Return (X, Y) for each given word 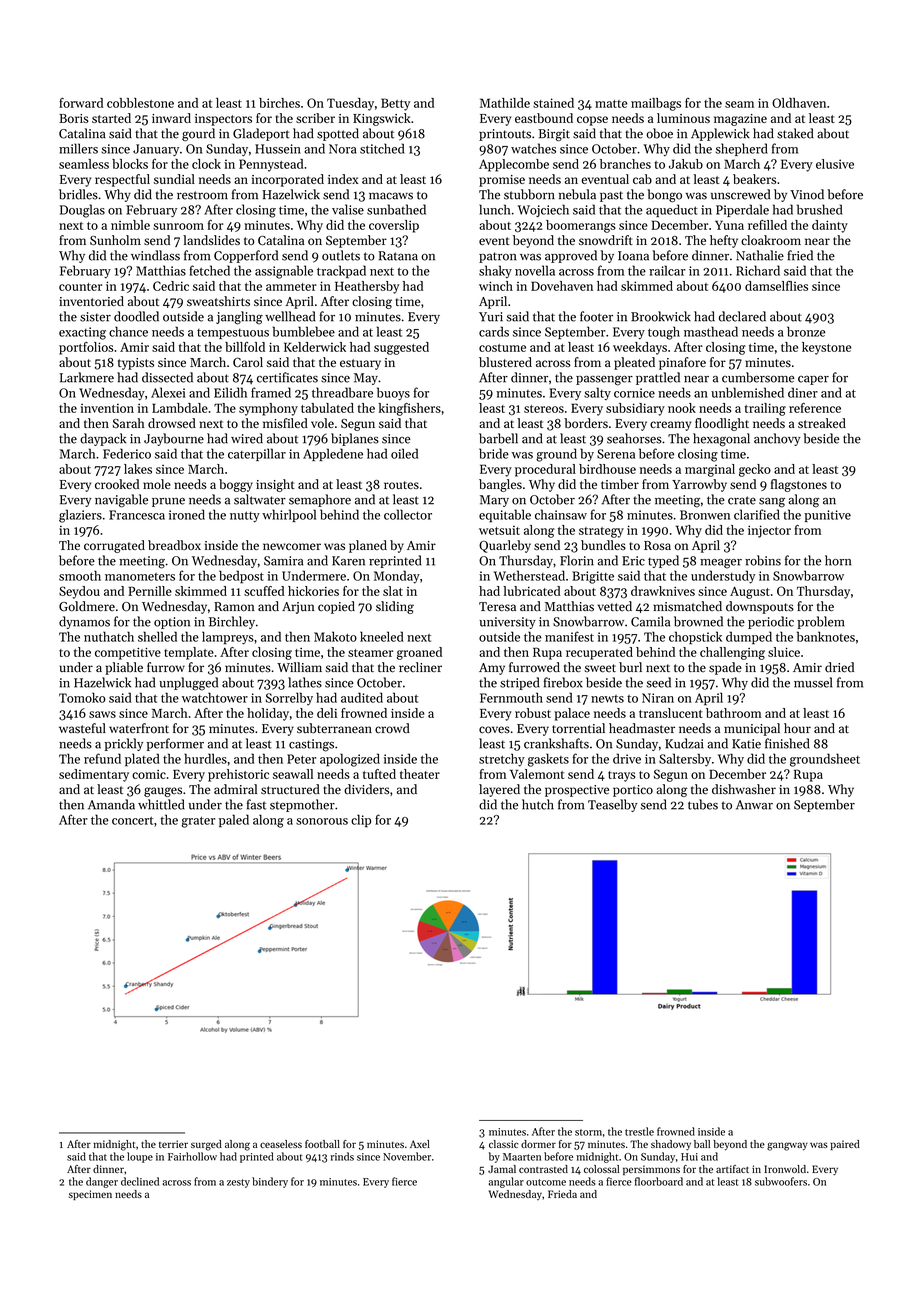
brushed (819, 209)
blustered (505, 362)
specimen (90, 1195)
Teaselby (612, 805)
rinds (342, 1156)
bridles (78, 194)
